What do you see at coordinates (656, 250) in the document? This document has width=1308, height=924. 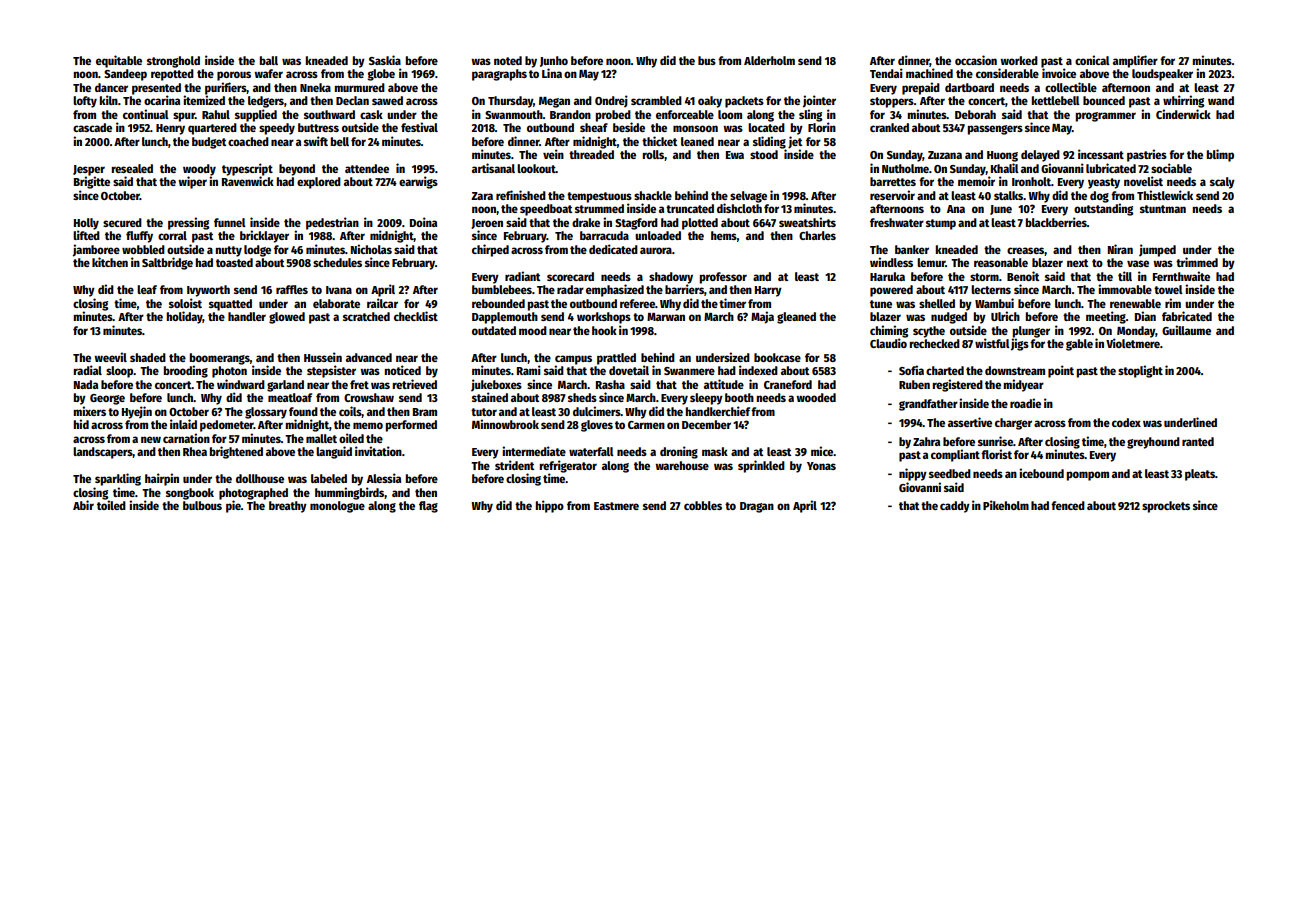 I see `aurora` at bounding box center [656, 250].
